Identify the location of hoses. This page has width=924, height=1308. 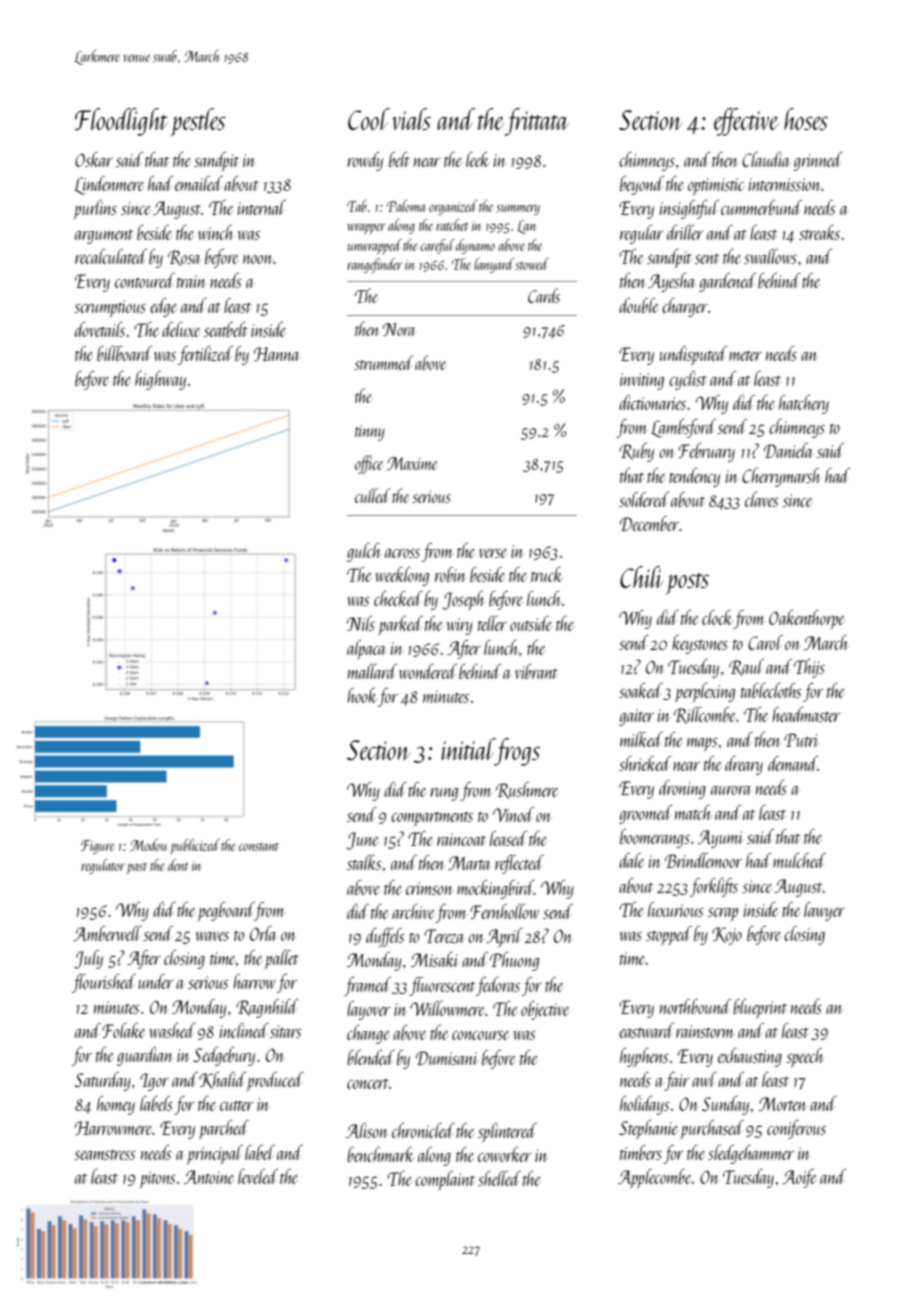
(806, 119).
